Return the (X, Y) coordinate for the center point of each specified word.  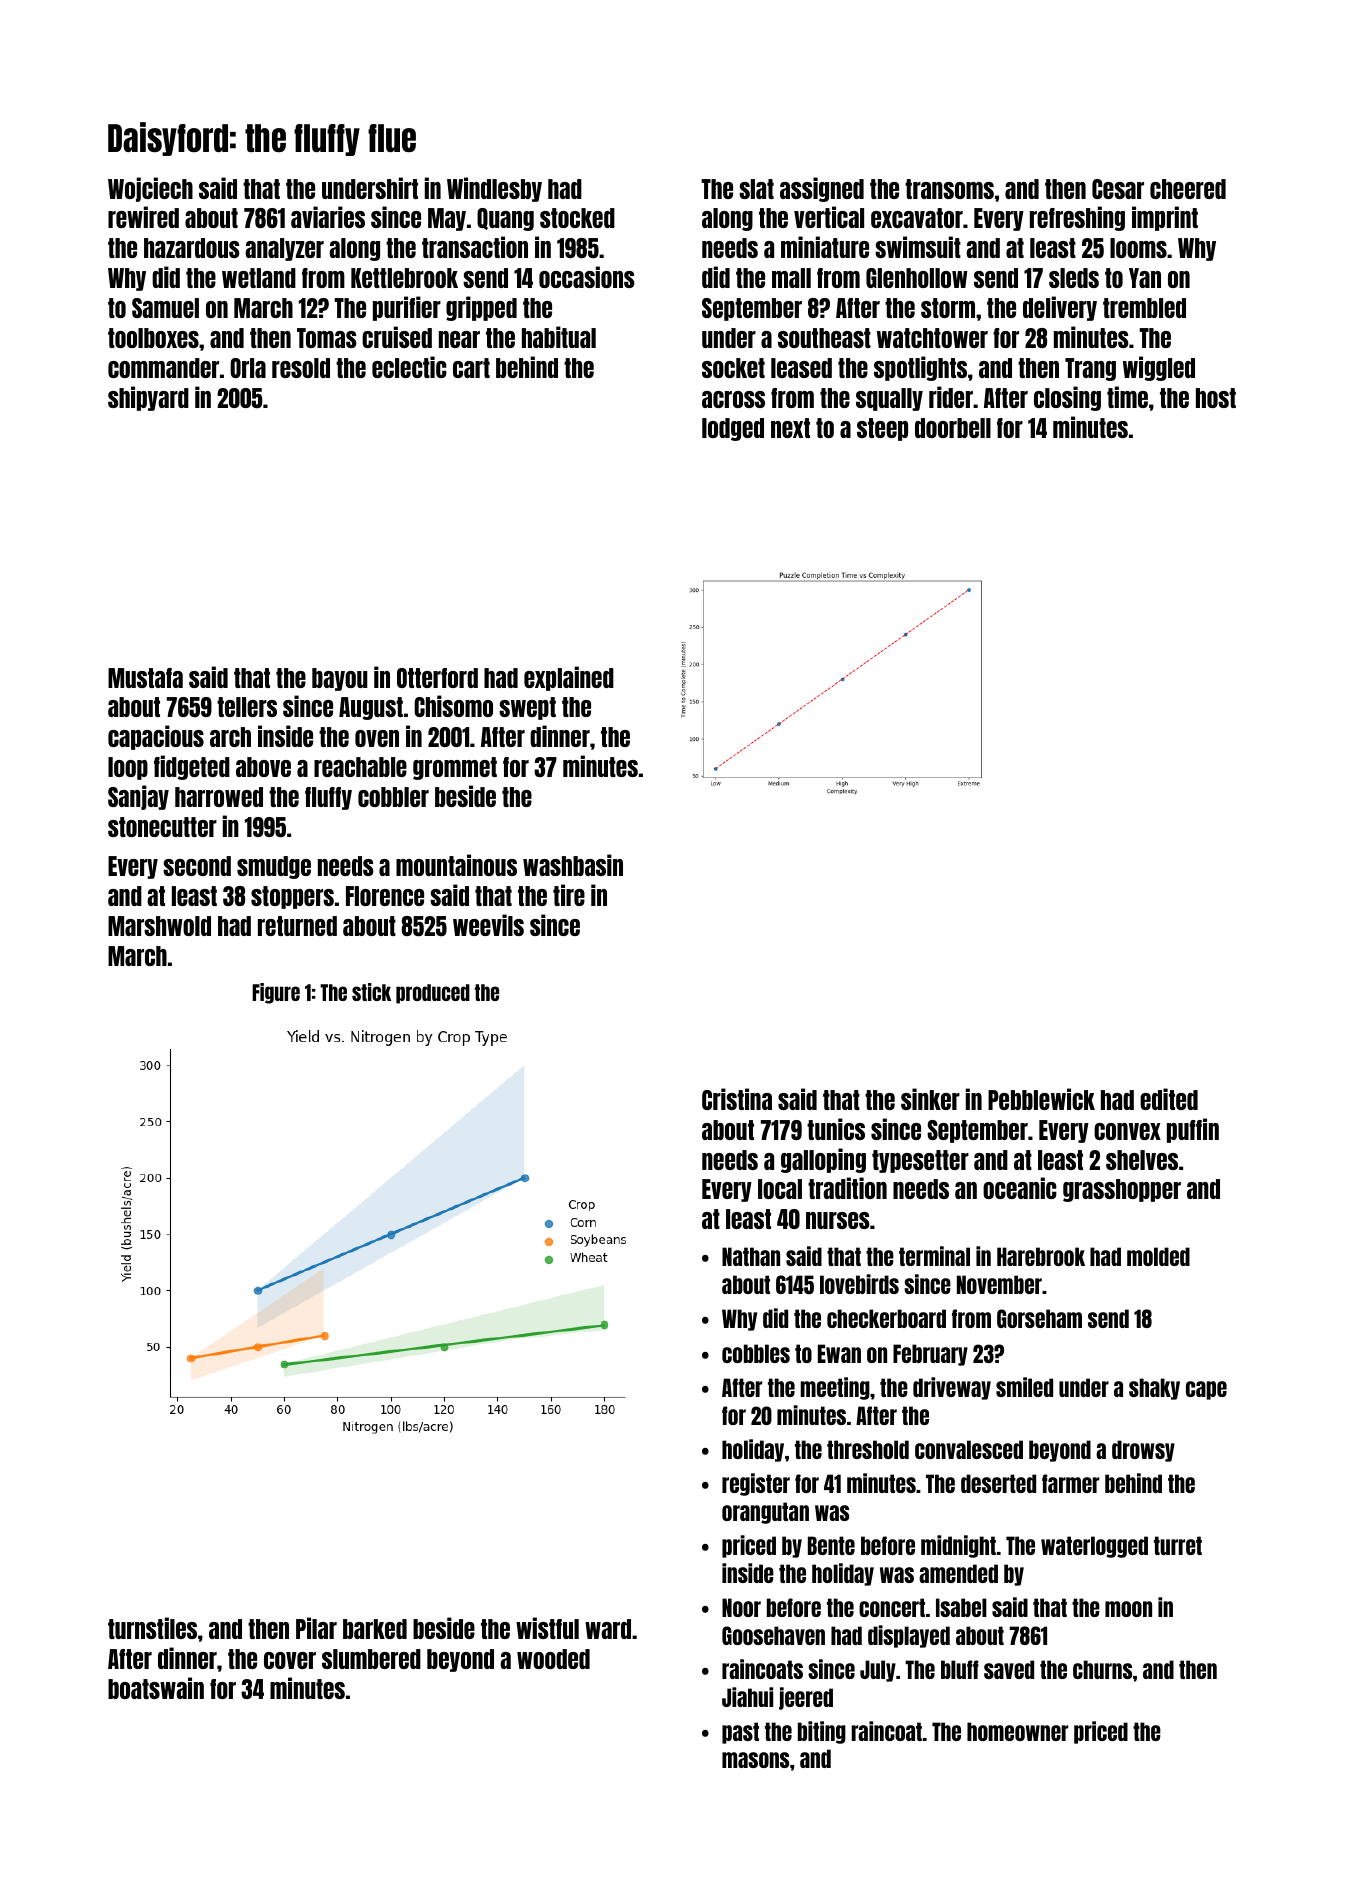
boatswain (156, 1688)
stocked (577, 218)
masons (755, 1760)
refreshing (1077, 218)
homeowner (1017, 1731)
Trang (1090, 369)
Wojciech (150, 189)
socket (733, 368)
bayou (340, 679)
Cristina (737, 1099)
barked (375, 1629)
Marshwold (159, 926)
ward (608, 1629)
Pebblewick (1041, 1099)
